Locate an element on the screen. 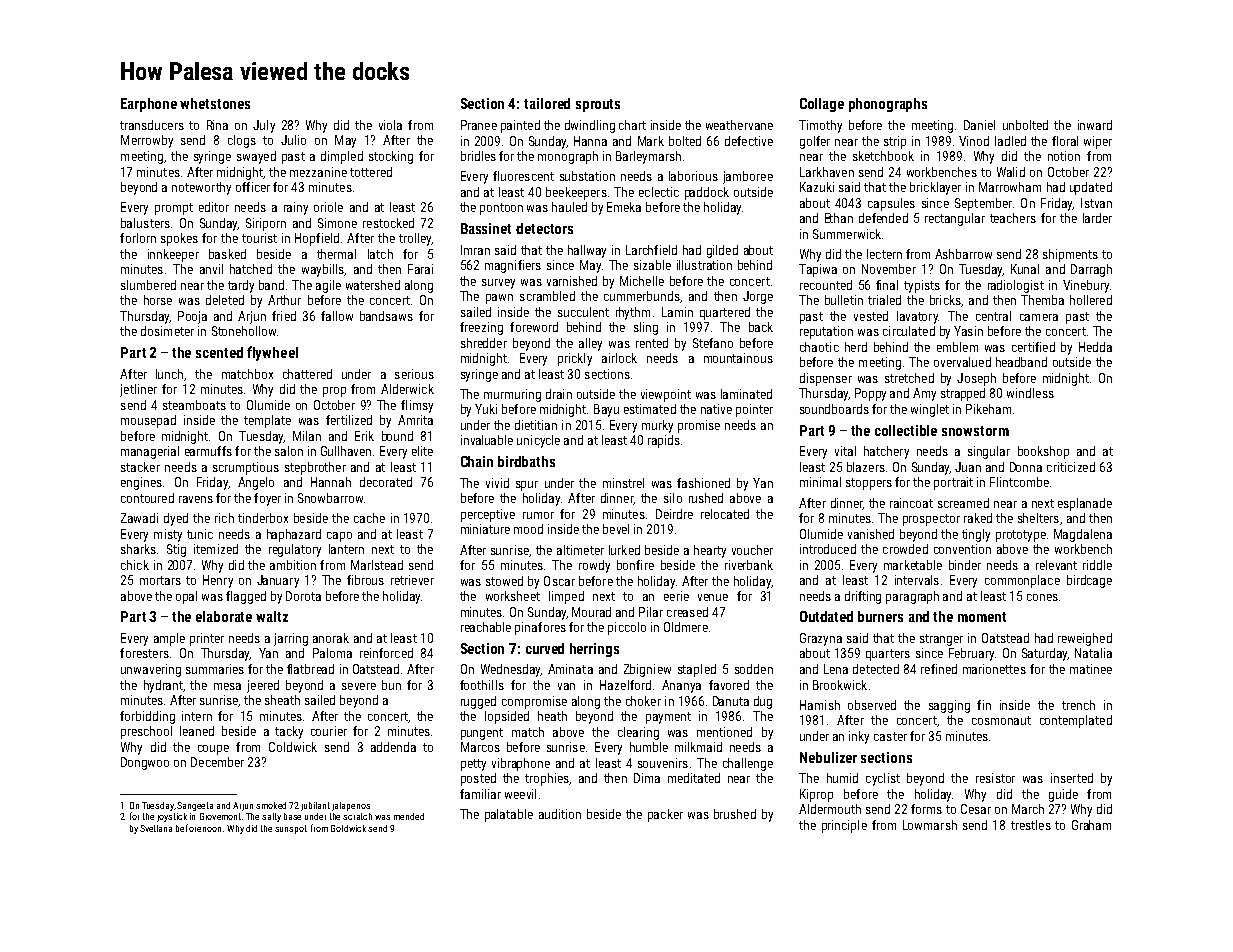 The height and width of the screenshot is (952, 1233). weathervane is located at coordinates (739, 125).
